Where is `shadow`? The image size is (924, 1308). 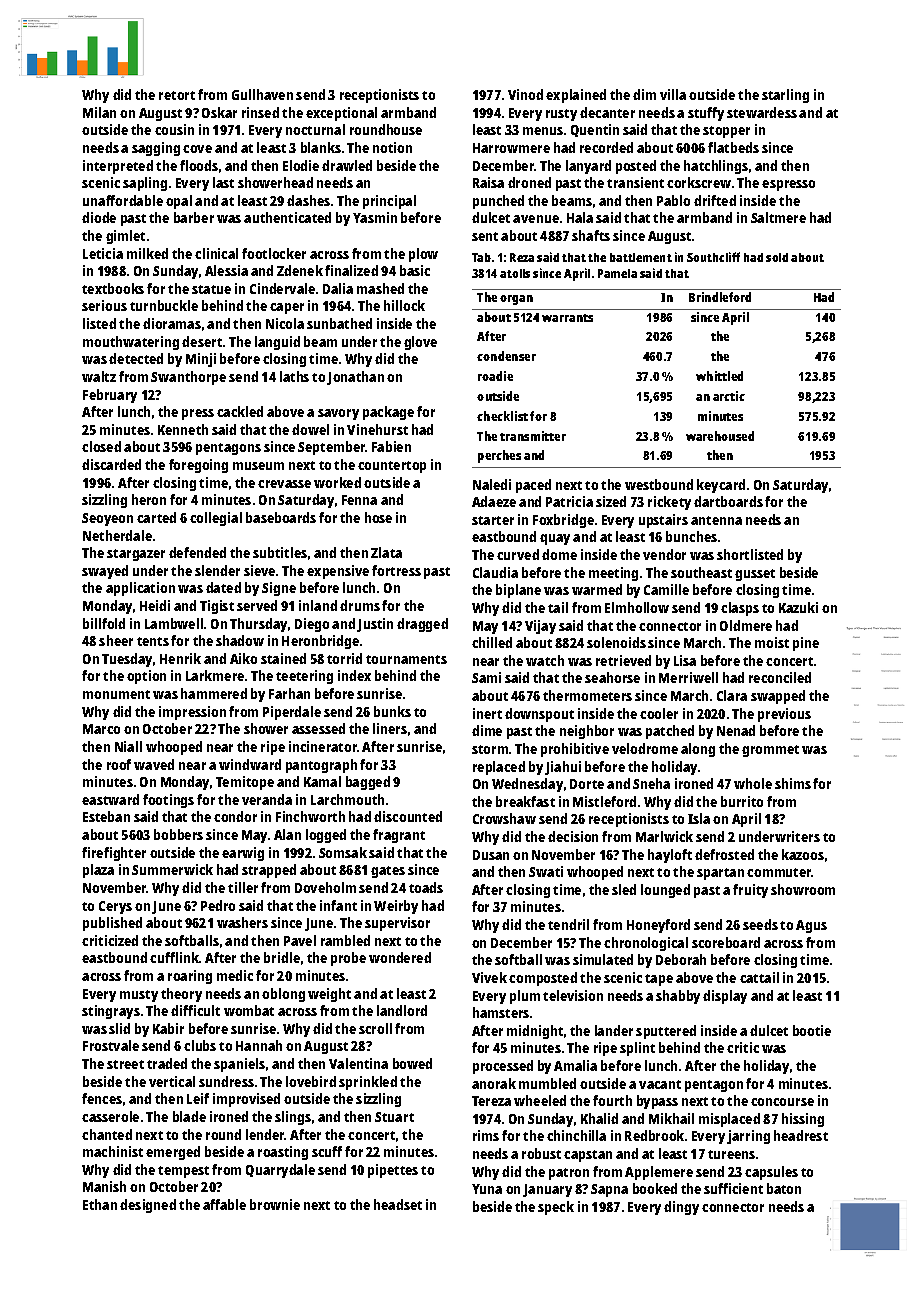 shadow is located at coordinates (240, 640).
